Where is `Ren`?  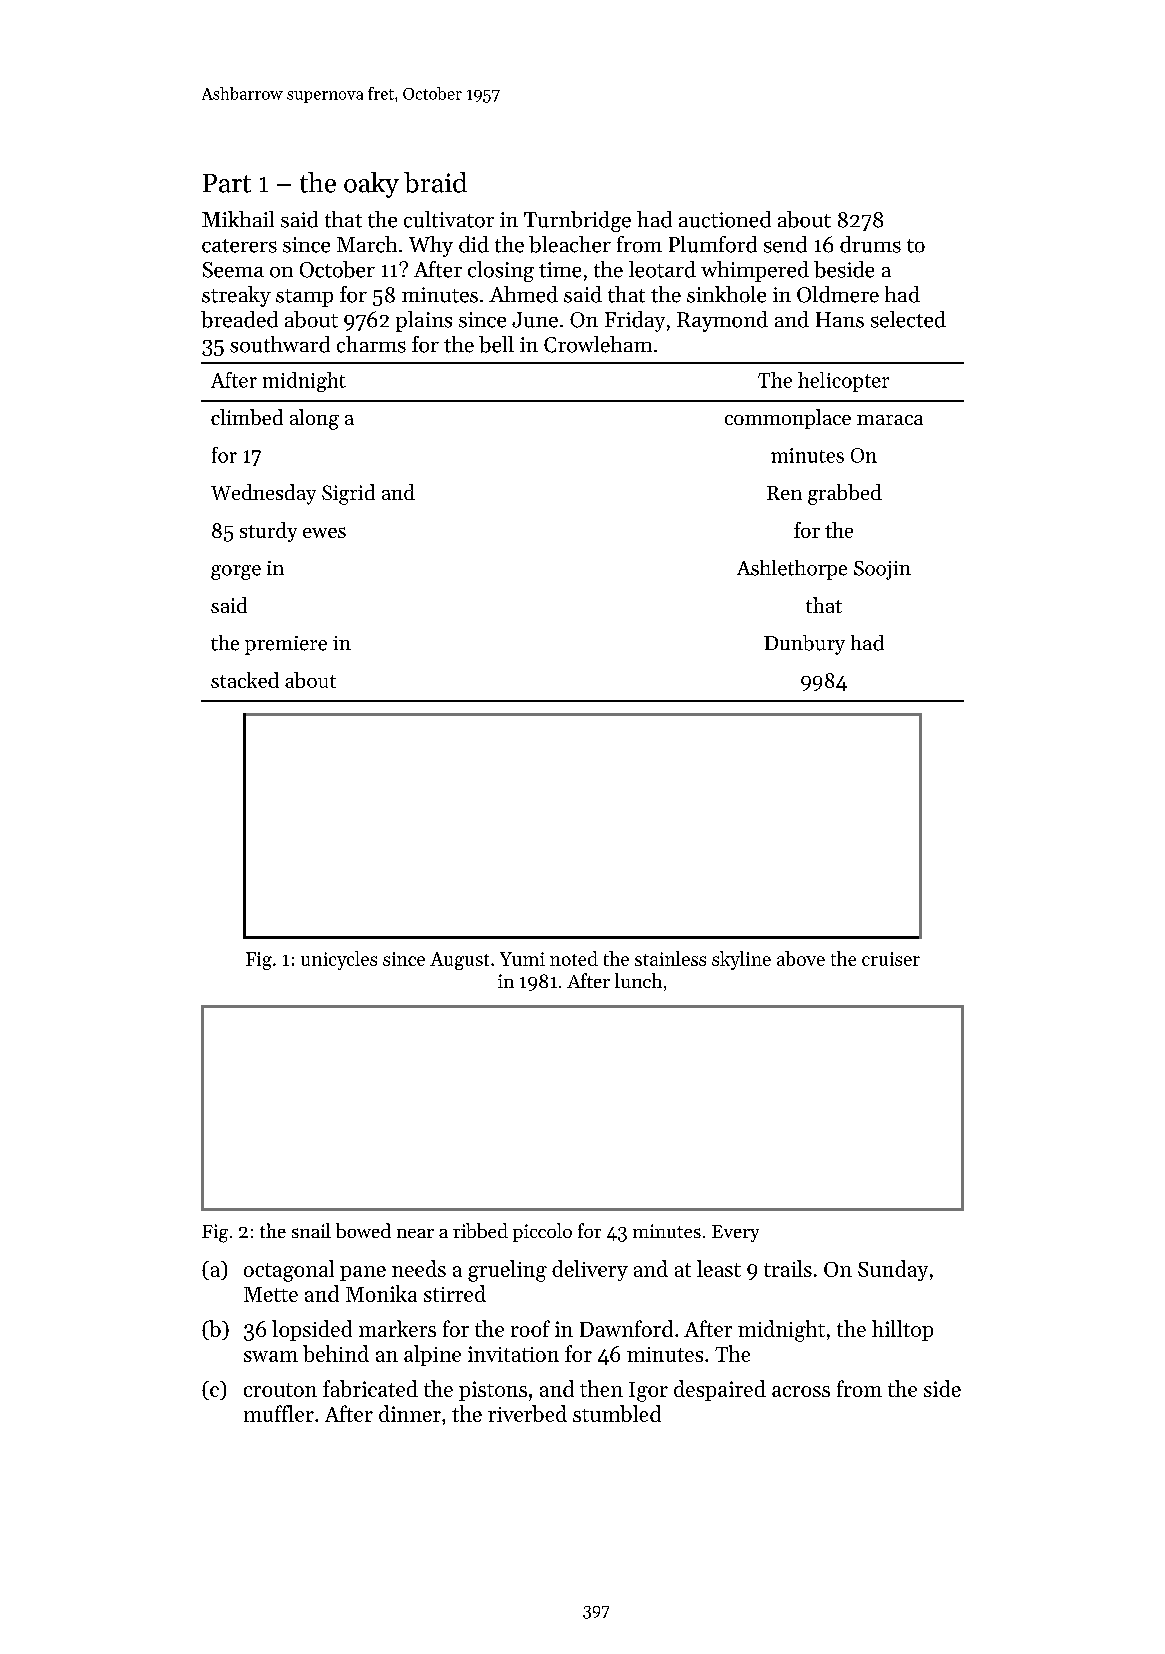
Ren is located at coordinates (784, 493).
